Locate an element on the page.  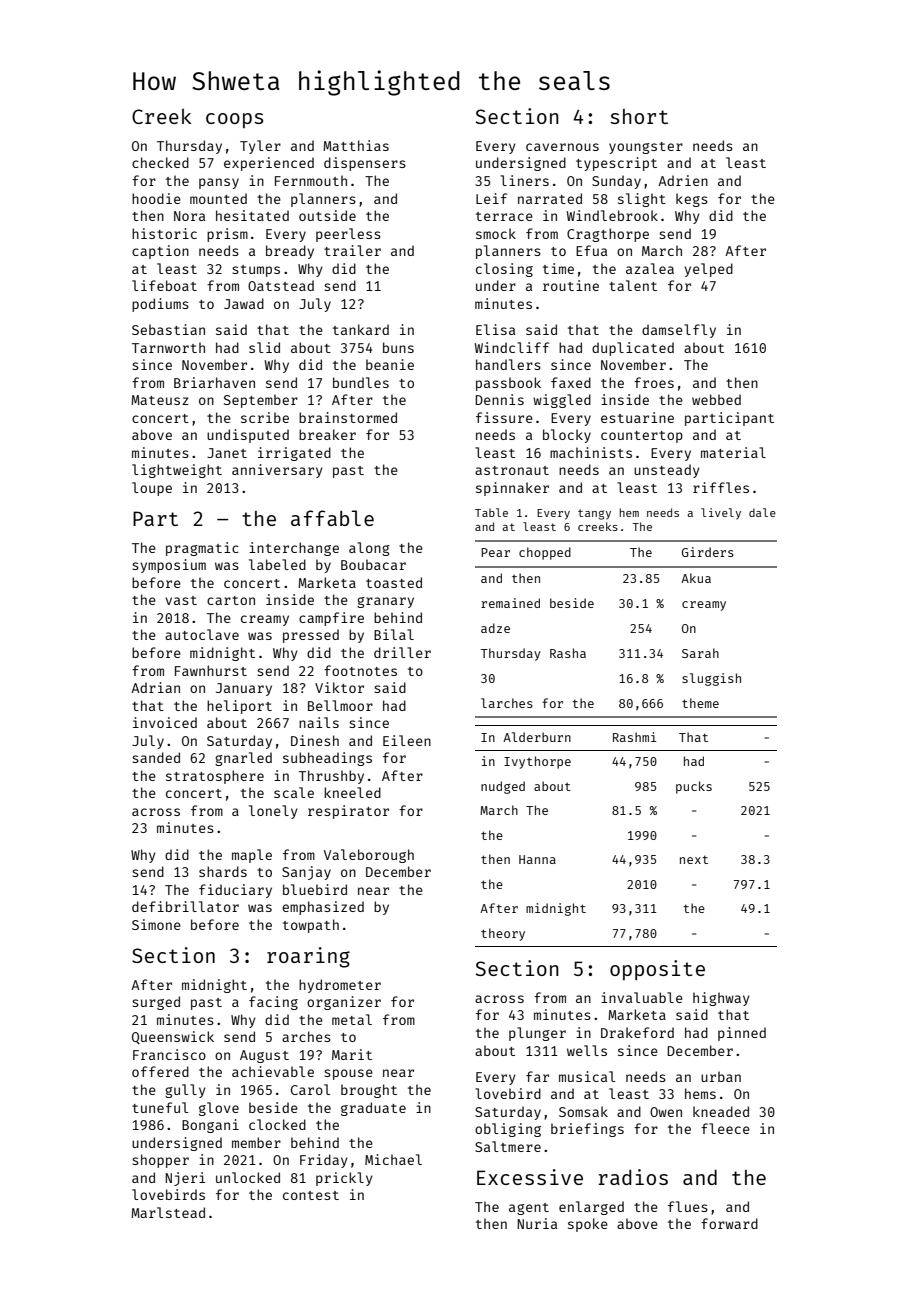
experienced is located at coordinates (269, 164).
